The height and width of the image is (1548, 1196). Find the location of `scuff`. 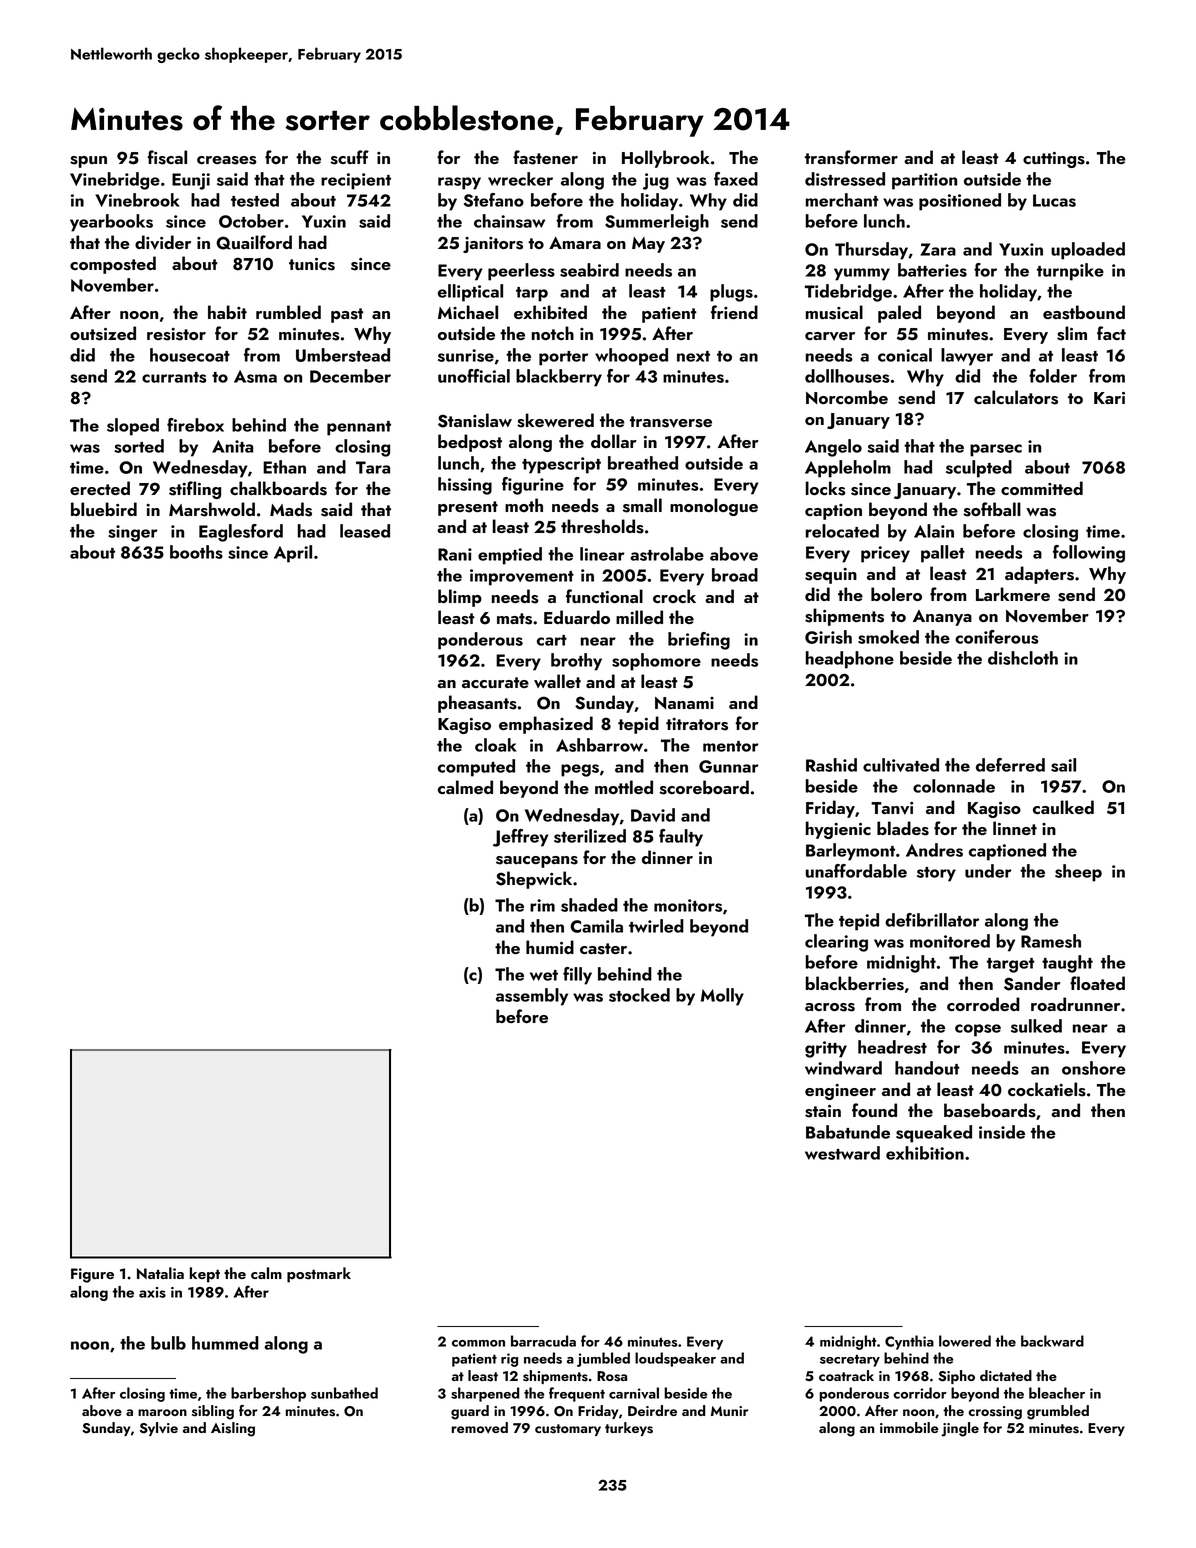

scuff is located at coordinates (349, 157).
